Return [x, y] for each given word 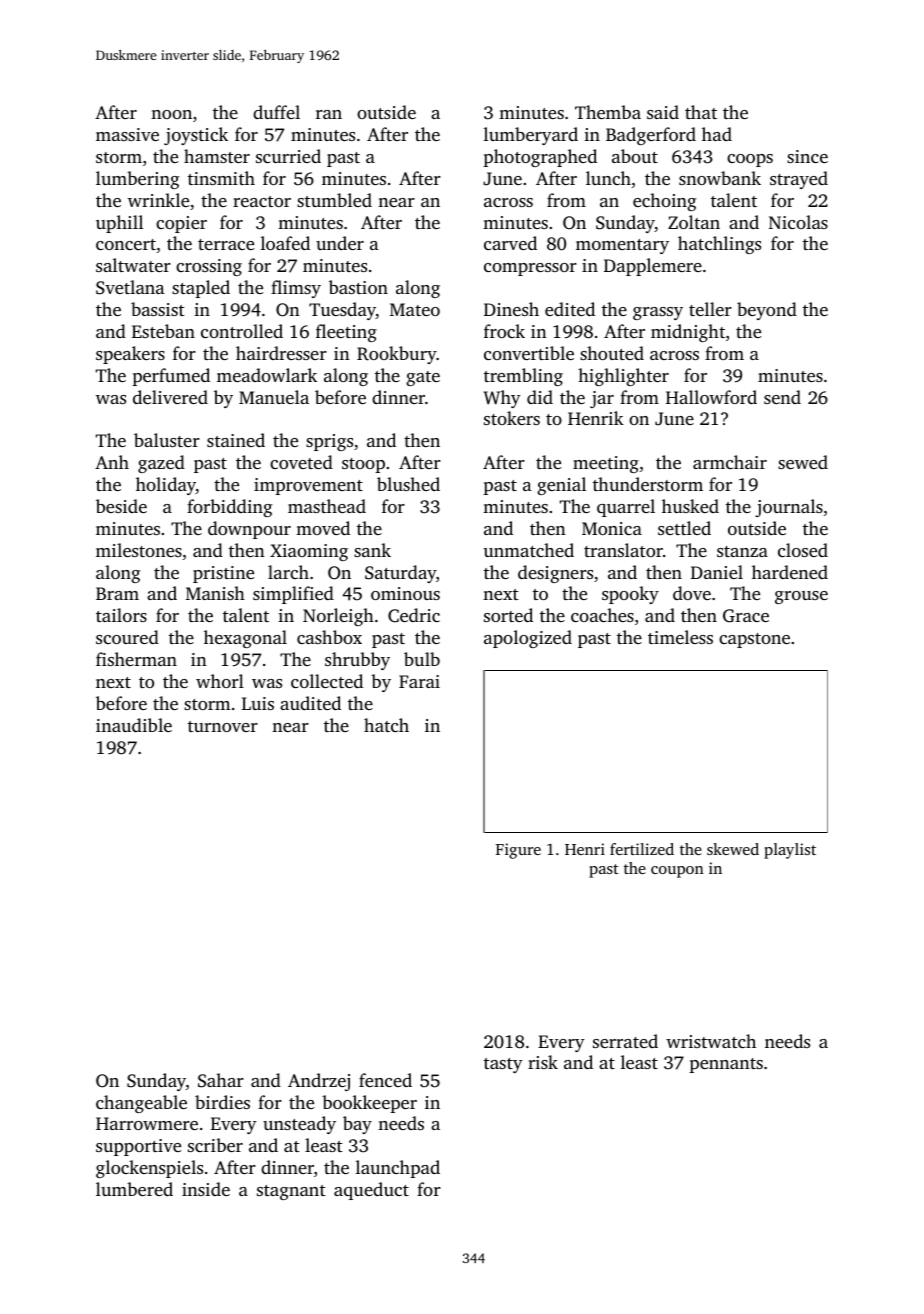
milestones [139, 550]
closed [803, 550]
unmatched [529, 550]
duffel [276, 112]
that [701, 112]
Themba [608, 112]
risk [543, 1062]
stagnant [291, 1192]
